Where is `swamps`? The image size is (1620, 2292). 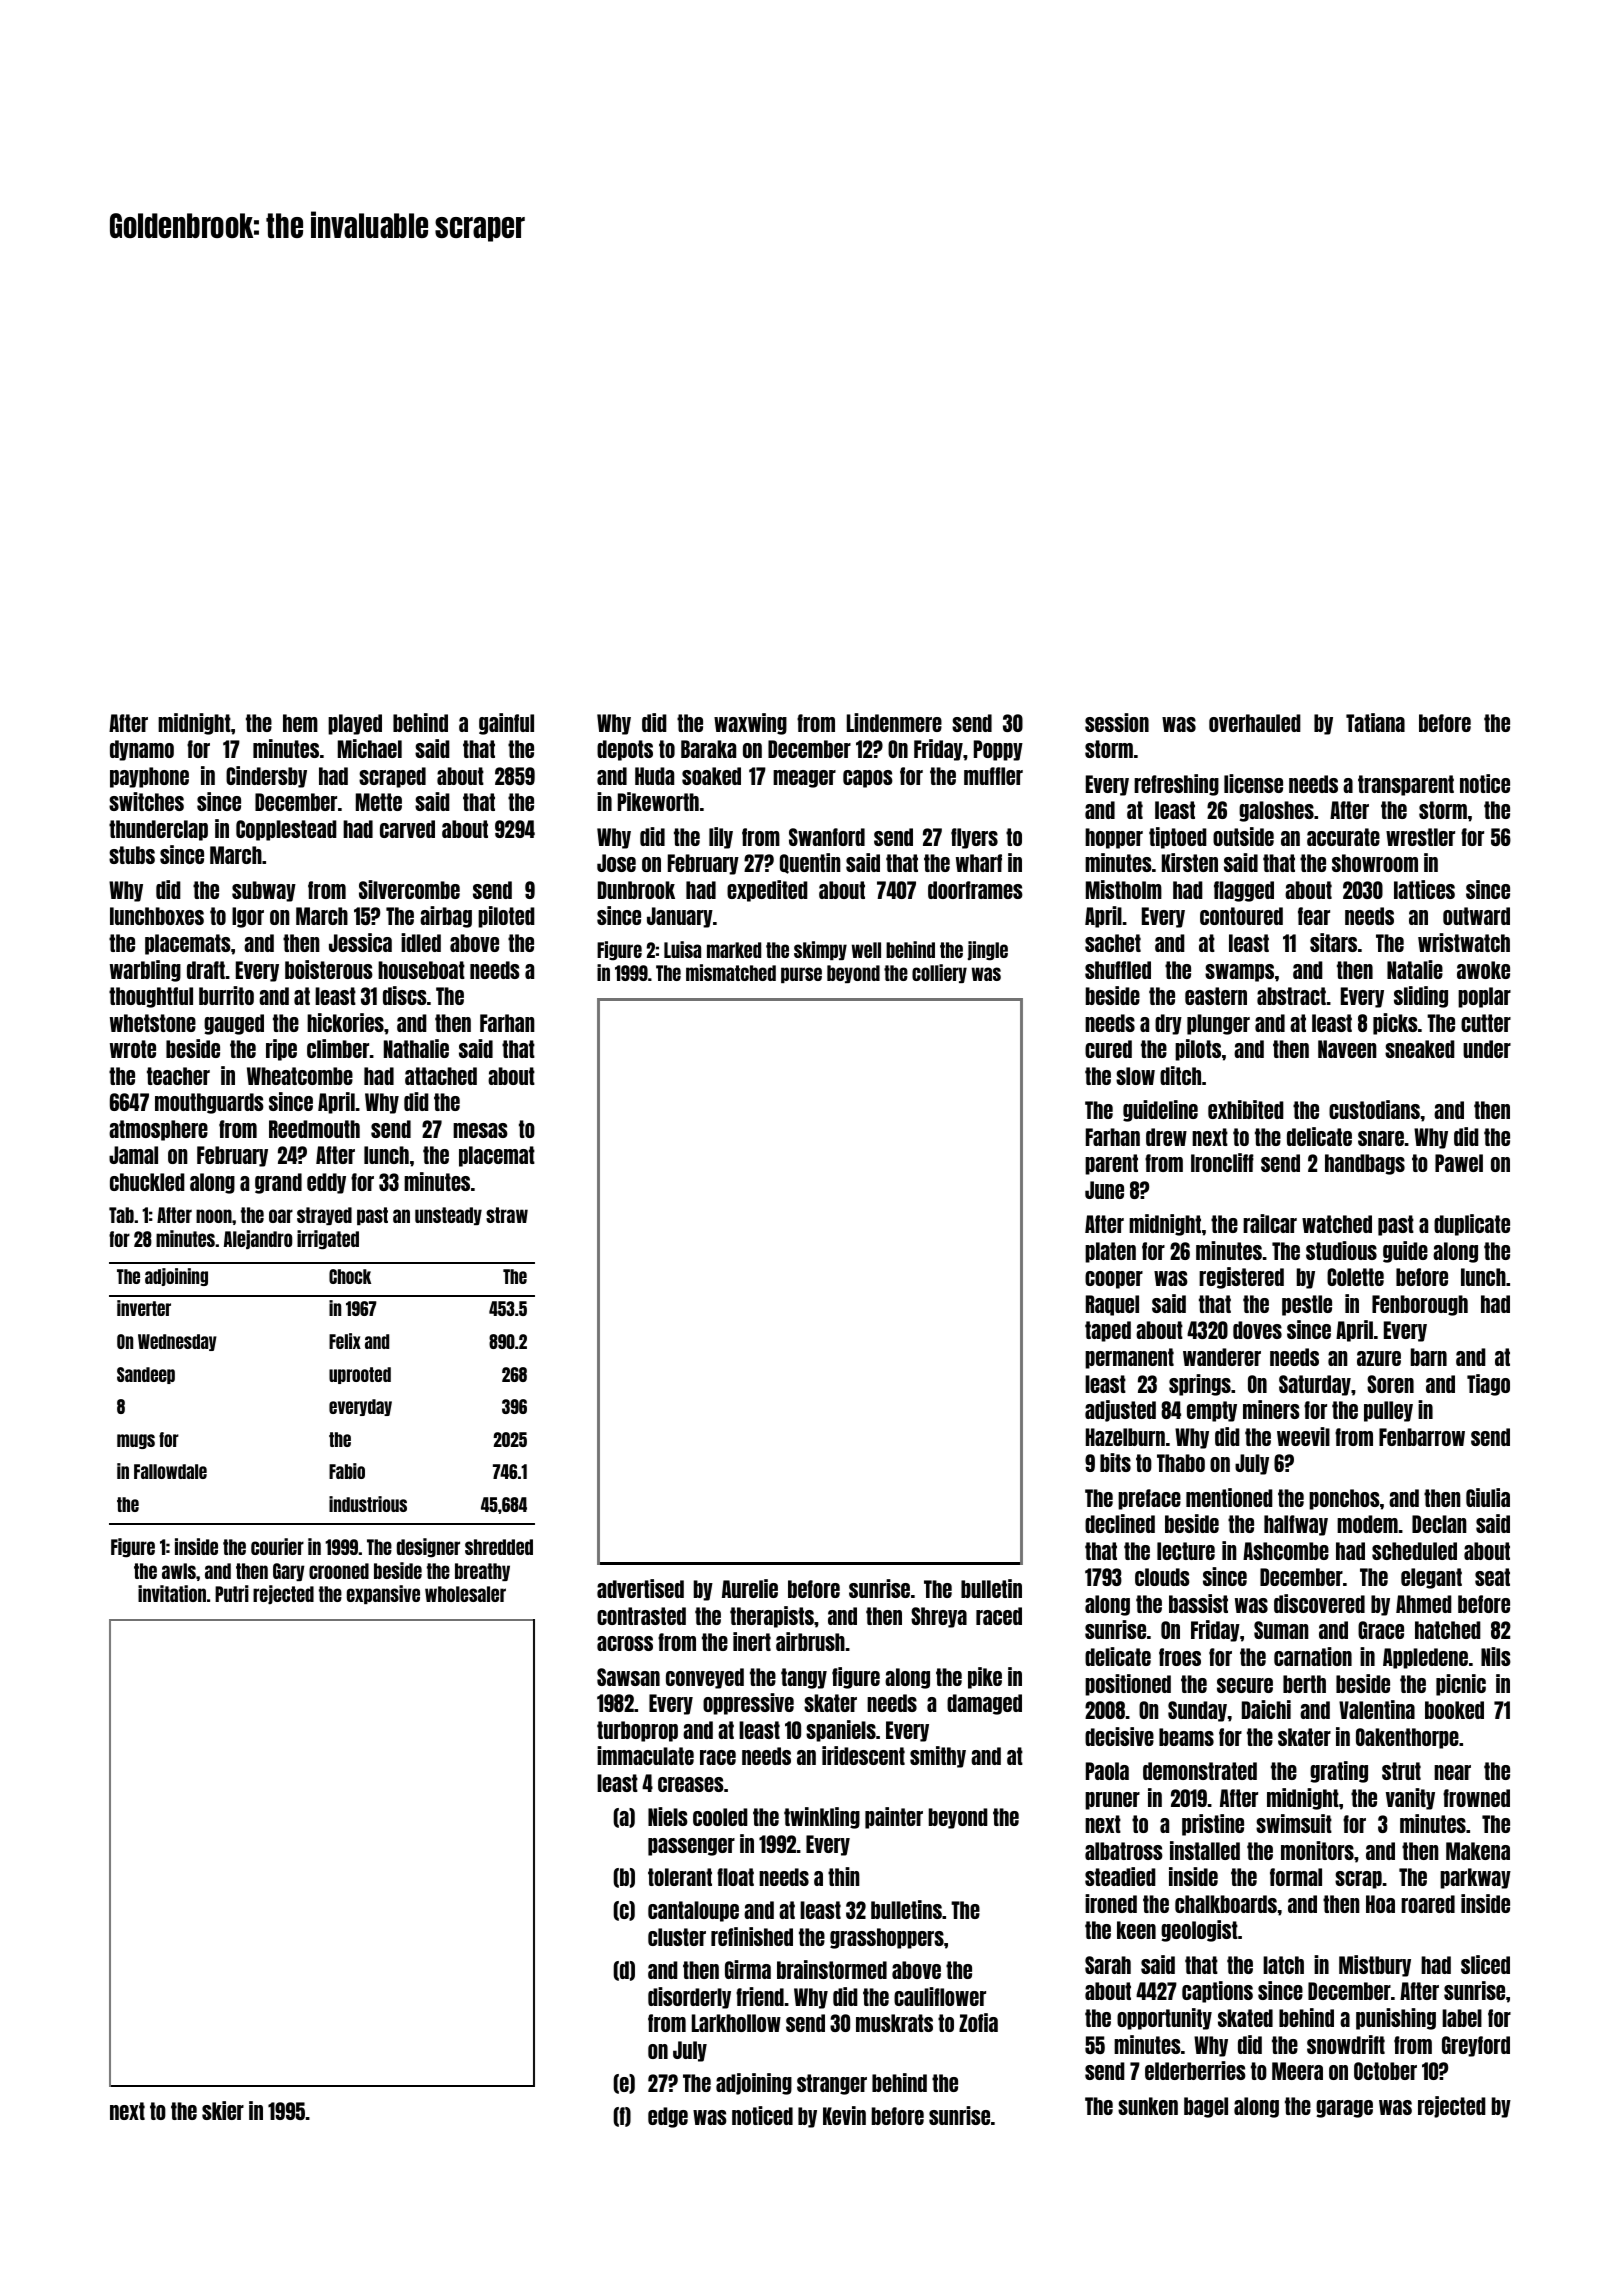 swamps is located at coordinates (1239, 973).
